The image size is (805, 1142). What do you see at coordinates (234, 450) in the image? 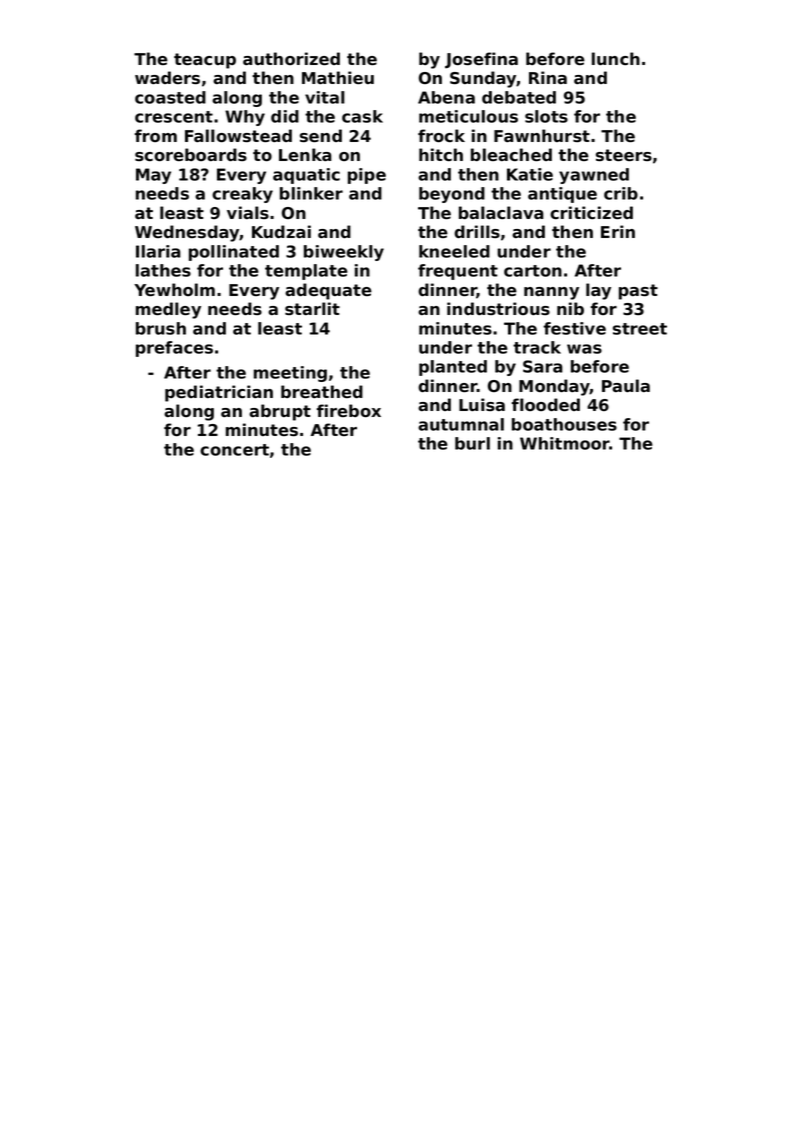
I see `concert` at bounding box center [234, 450].
